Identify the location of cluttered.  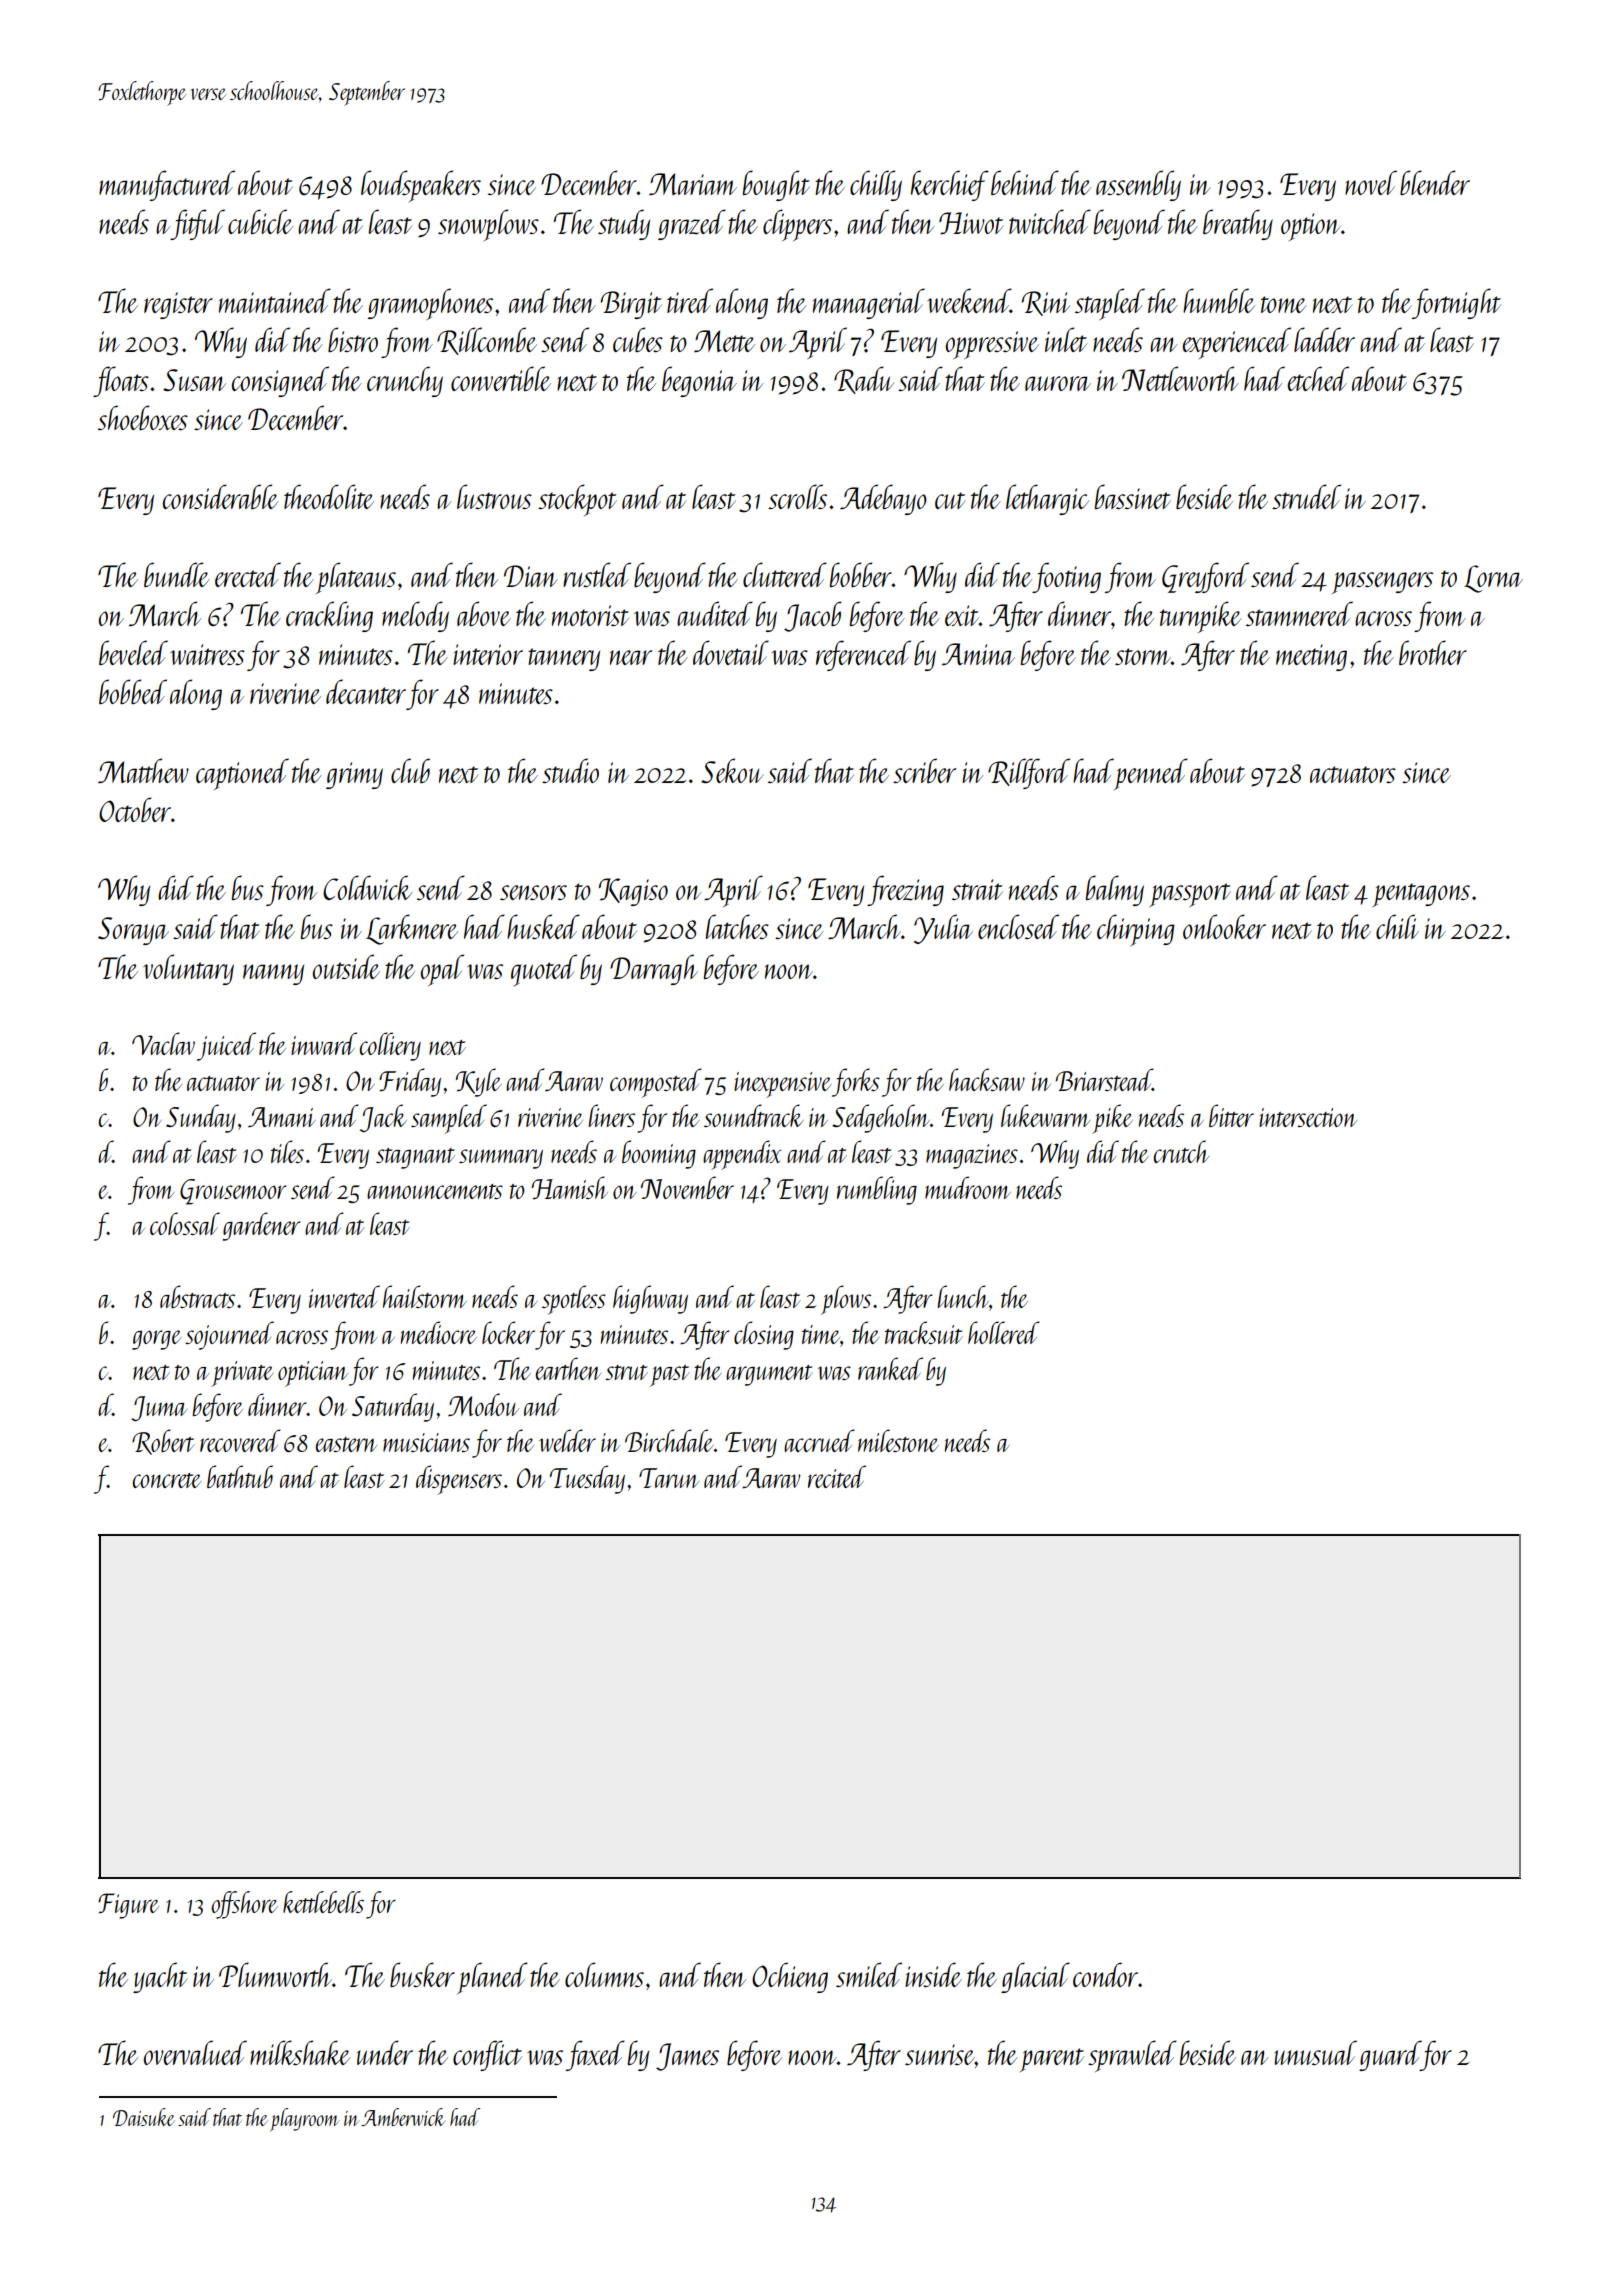
(785, 574).
